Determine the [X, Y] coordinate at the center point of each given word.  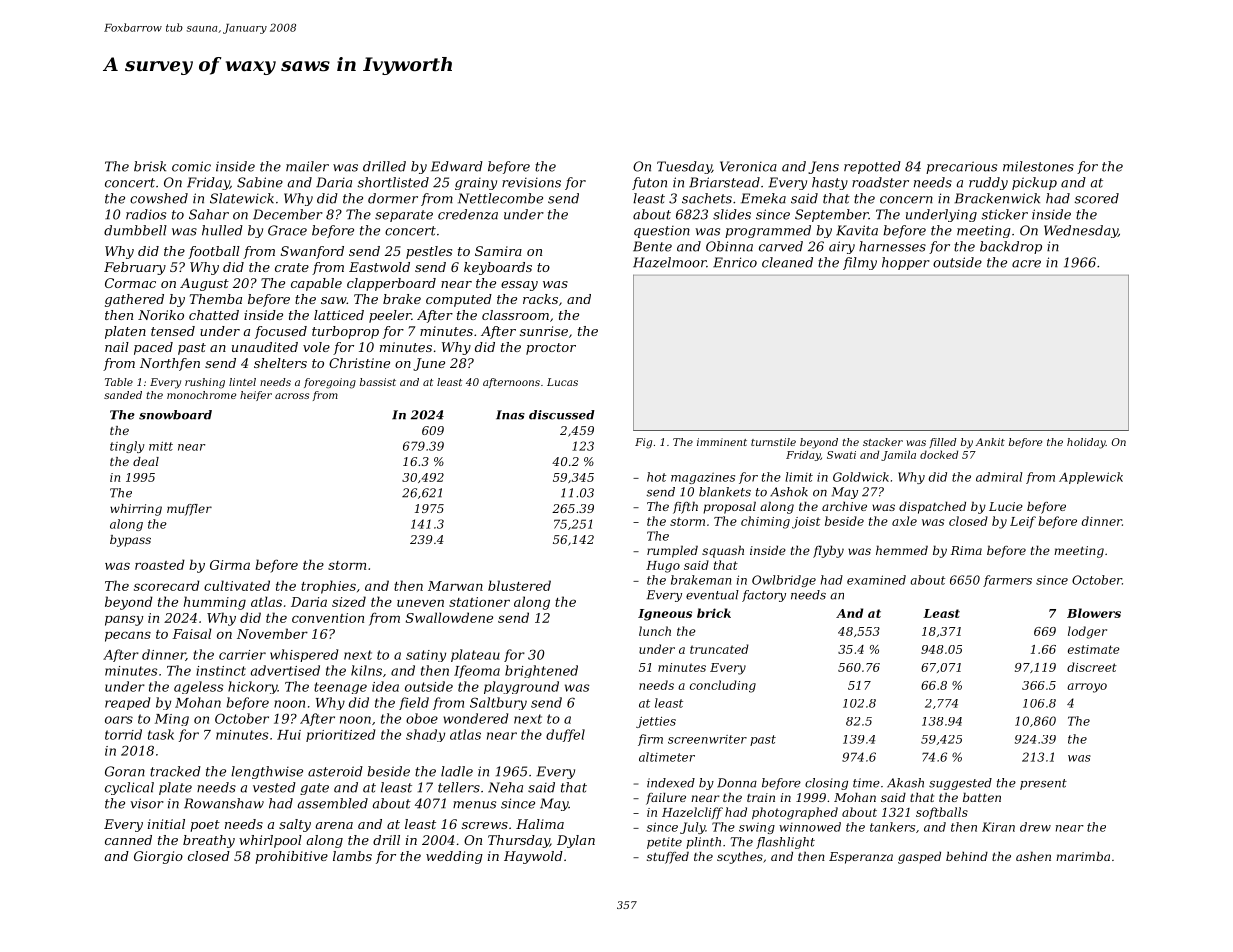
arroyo [1087, 688]
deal [146, 461]
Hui [289, 735]
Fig [643, 443]
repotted [872, 167]
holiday [1086, 443]
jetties [656, 722]
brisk [150, 166]
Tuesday [684, 167]
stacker [883, 442]
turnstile [773, 442]
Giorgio [158, 857]
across [292, 396]
